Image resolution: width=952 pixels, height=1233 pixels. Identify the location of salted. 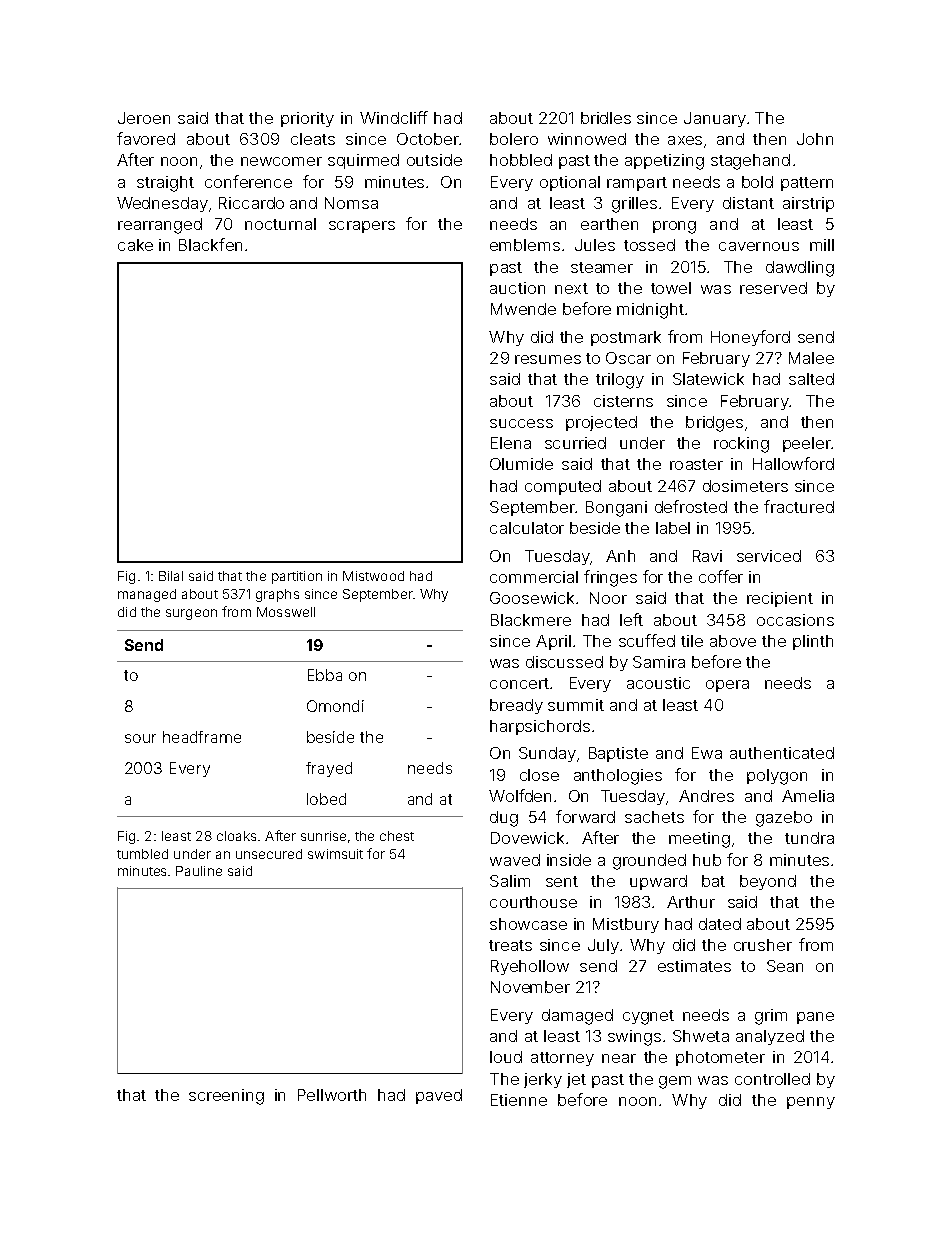
(811, 379).
